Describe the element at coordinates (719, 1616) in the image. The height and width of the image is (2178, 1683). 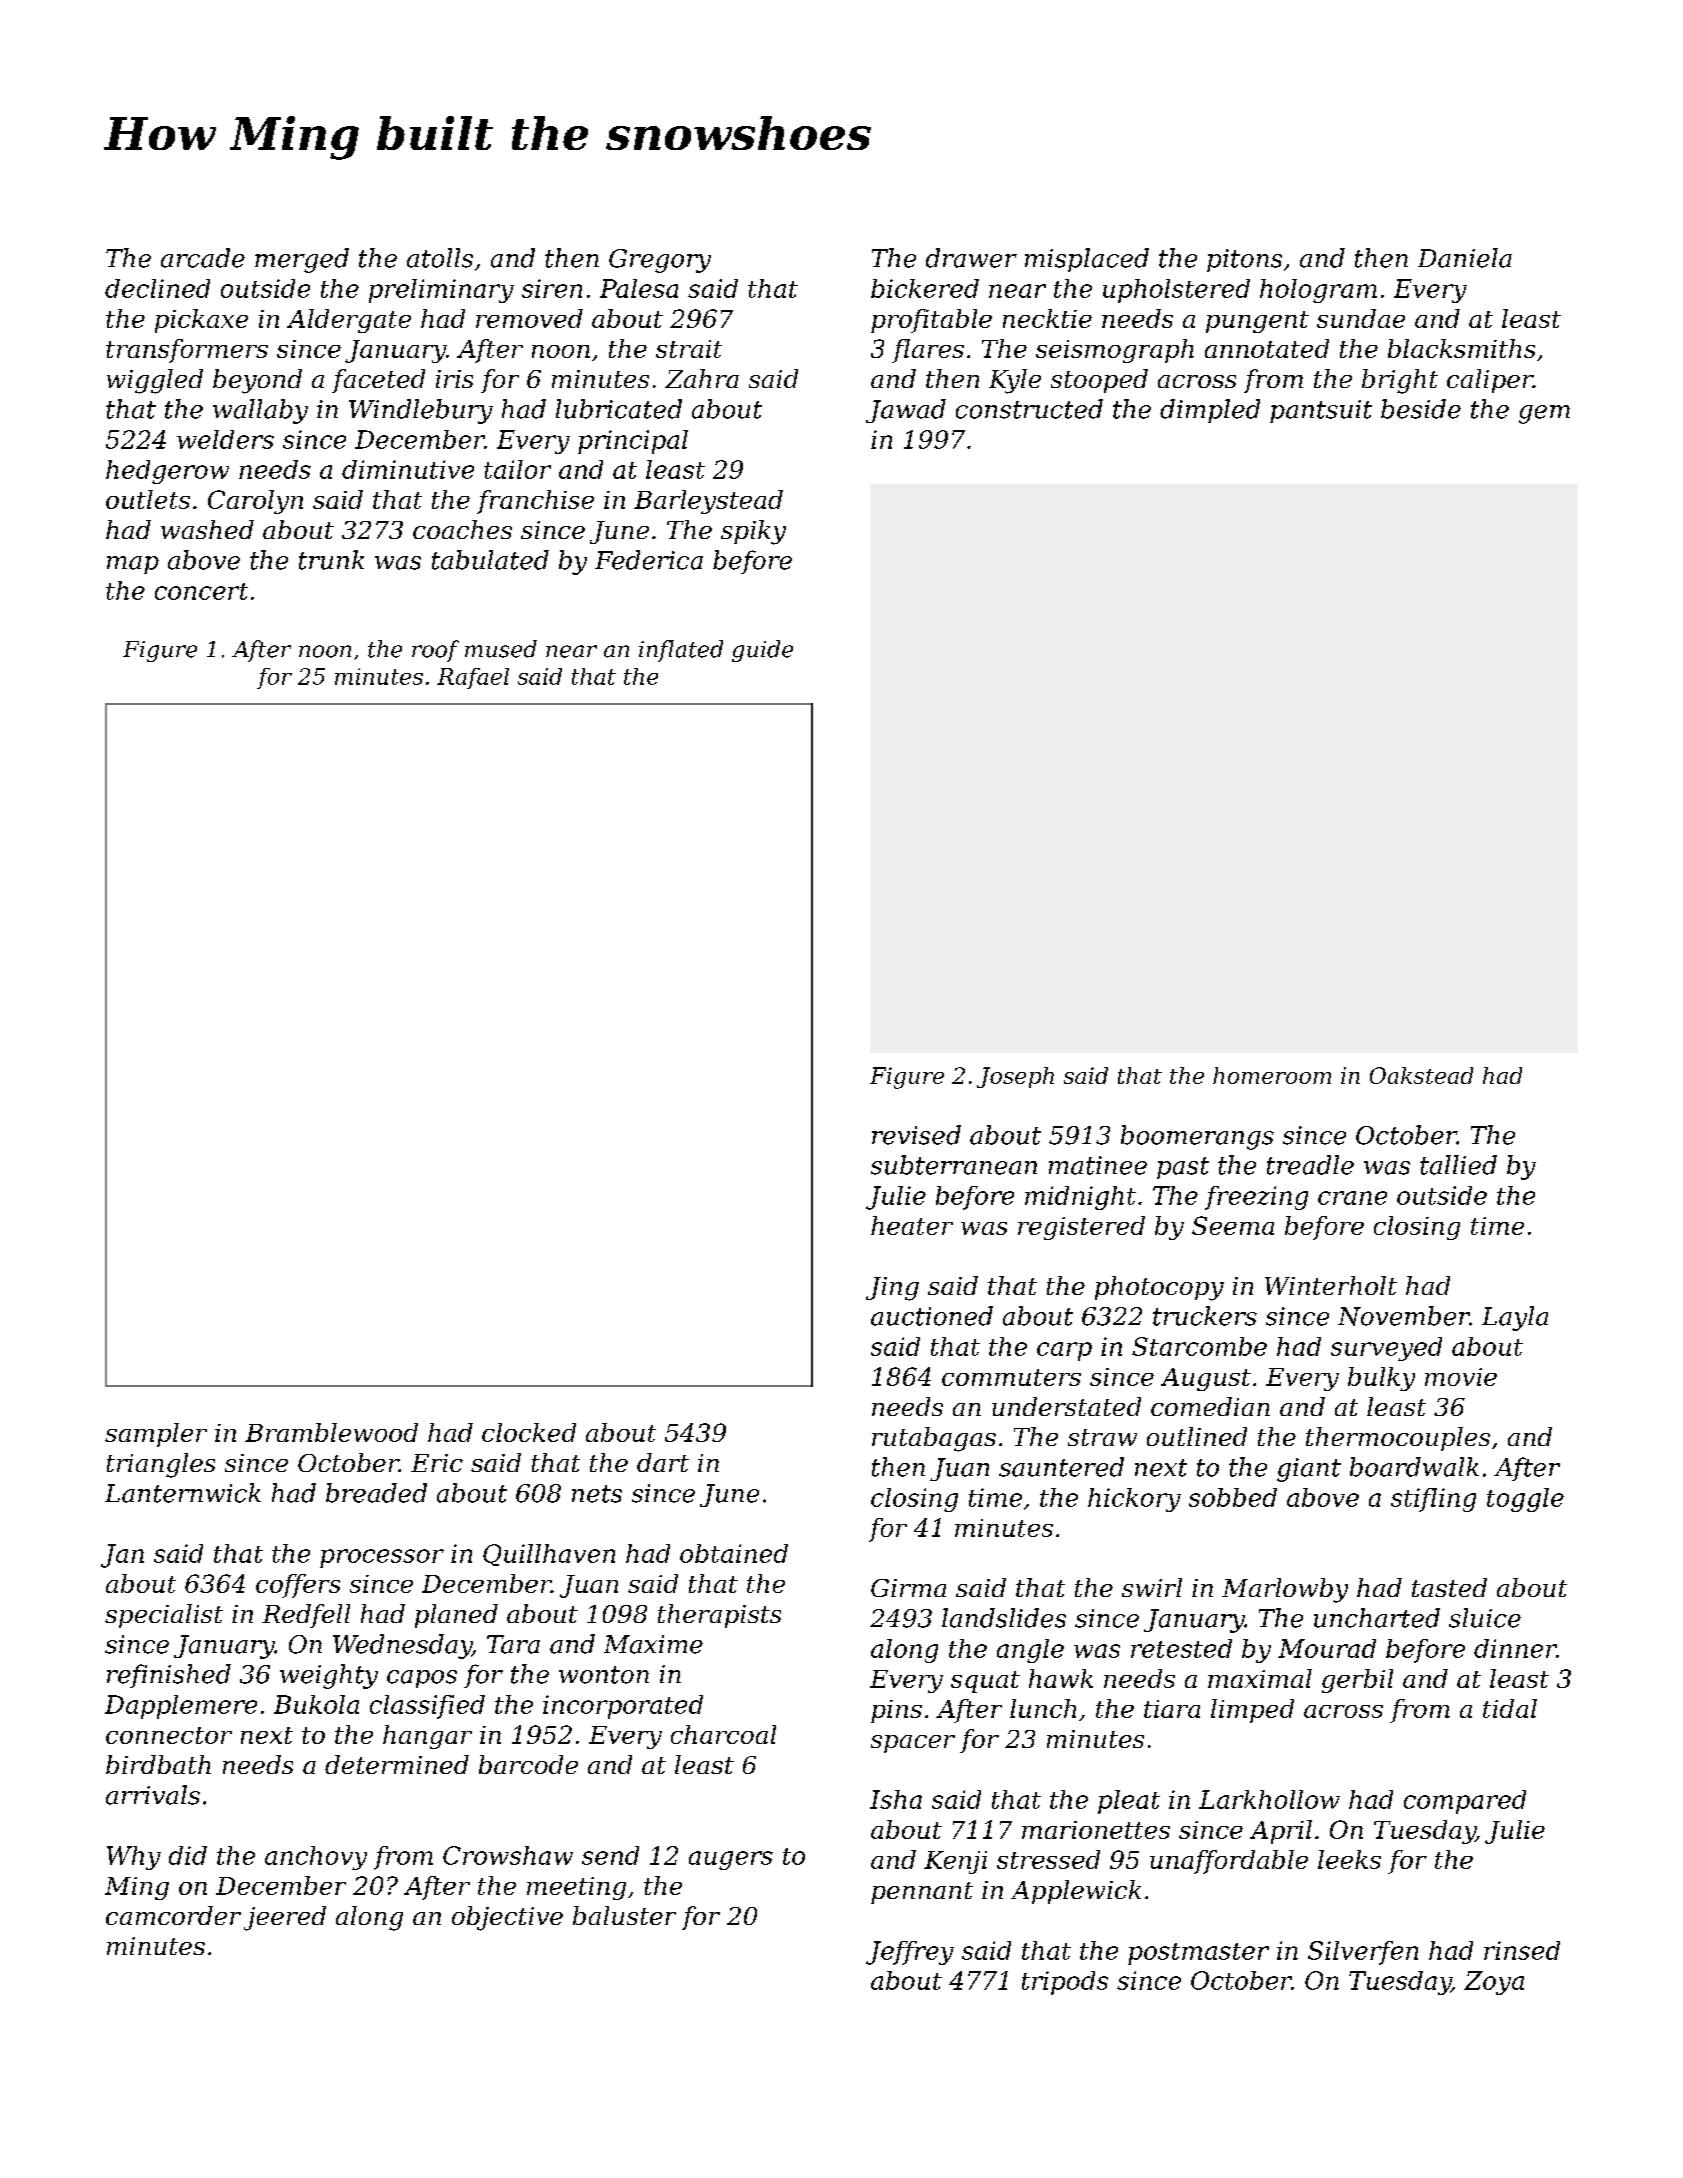
I see `therapists` at that location.
